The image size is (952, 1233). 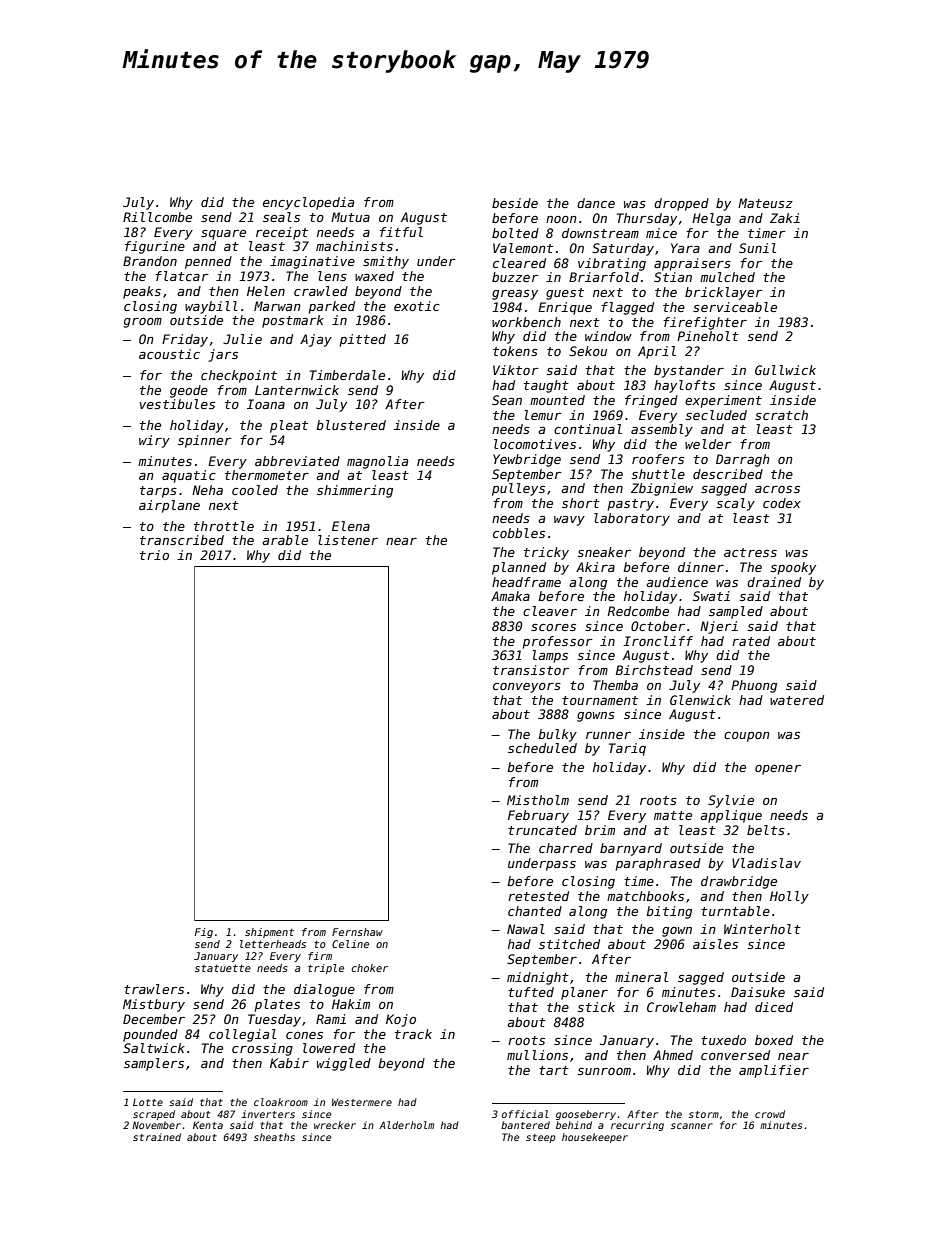 I want to click on Mistholm, so click(x=538, y=800).
